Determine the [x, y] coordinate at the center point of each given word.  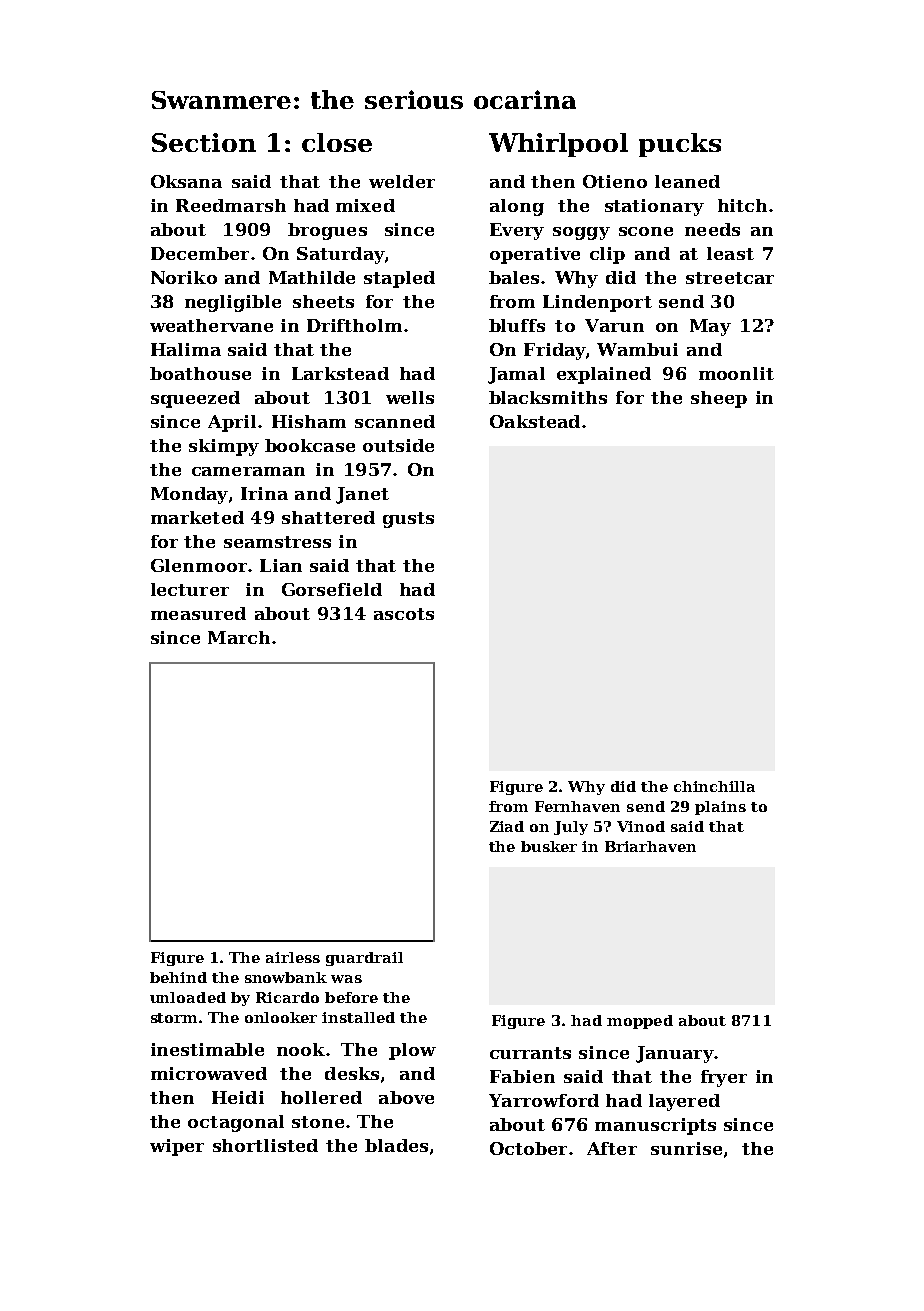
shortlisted [265, 1145]
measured [198, 613]
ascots [404, 614]
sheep [719, 399]
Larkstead [340, 373]
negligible [233, 303]
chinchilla [714, 786]
